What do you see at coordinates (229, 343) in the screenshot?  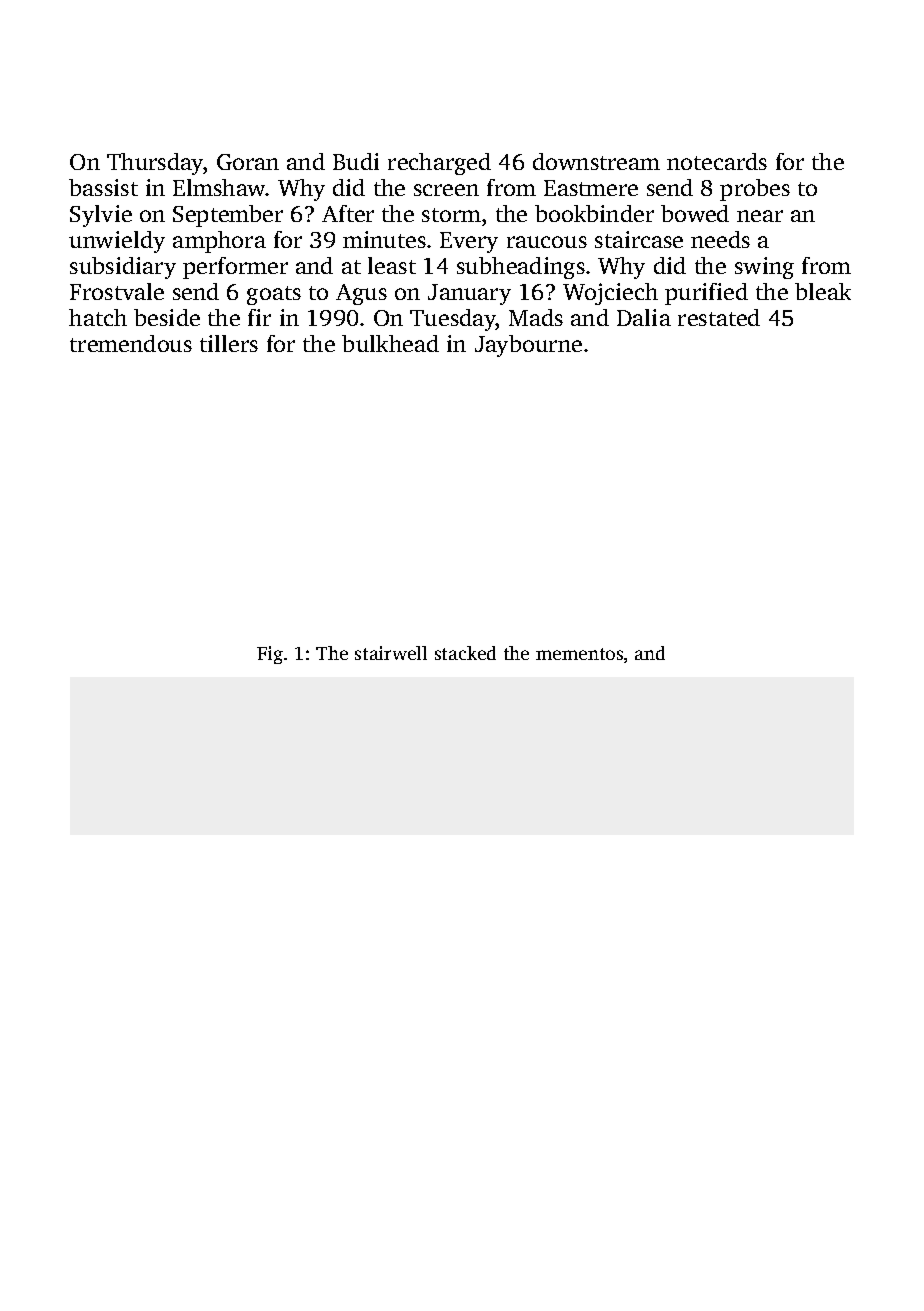 I see `tillers` at bounding box center [229, 343].
